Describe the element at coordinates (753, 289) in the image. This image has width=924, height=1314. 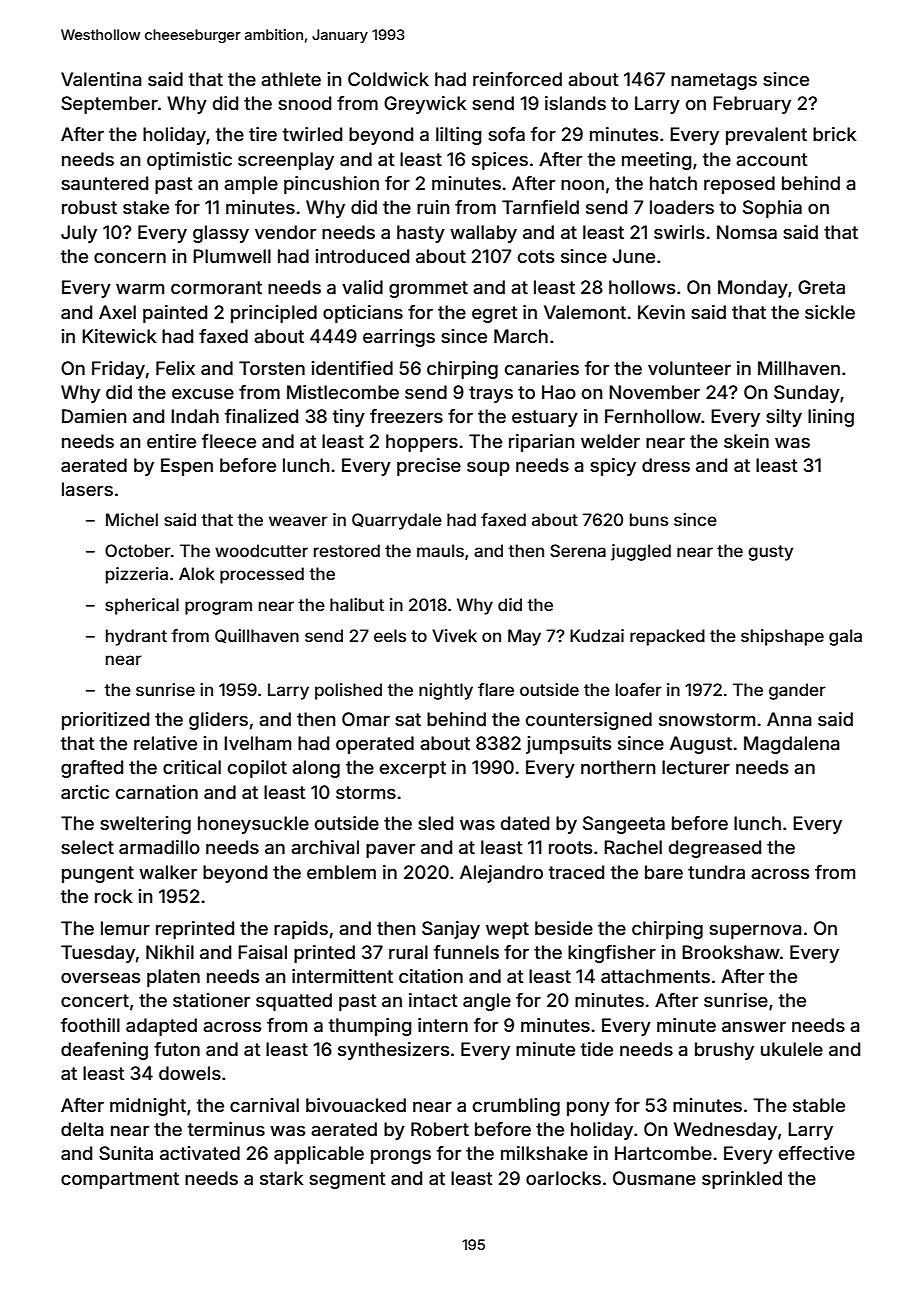
I see `Monday` at that location.
